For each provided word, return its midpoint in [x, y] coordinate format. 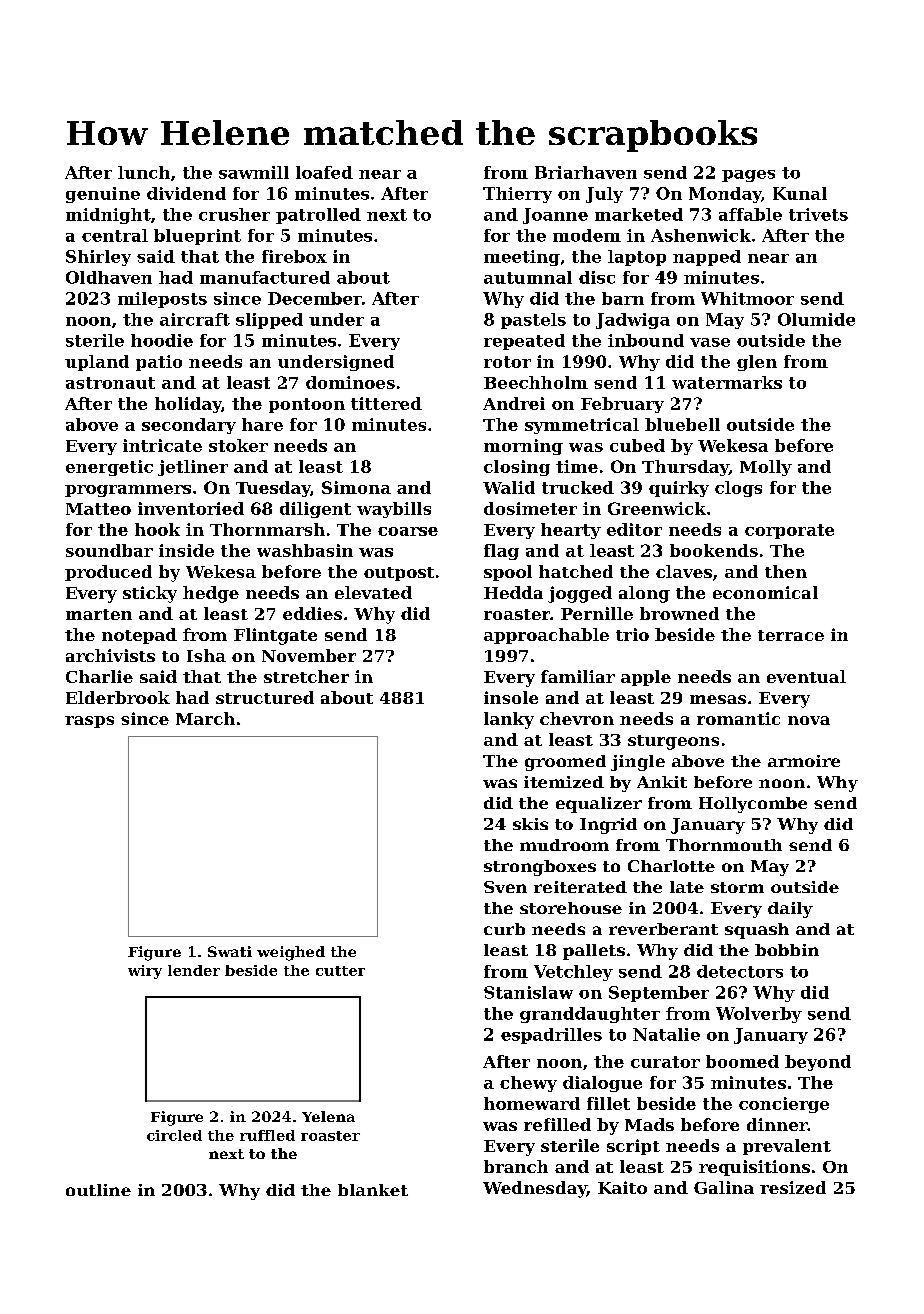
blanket [373, 1190]
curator [665, 1062]
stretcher [306, 676]
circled [174, 1135]
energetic [109, 468]
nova [809, 720]
